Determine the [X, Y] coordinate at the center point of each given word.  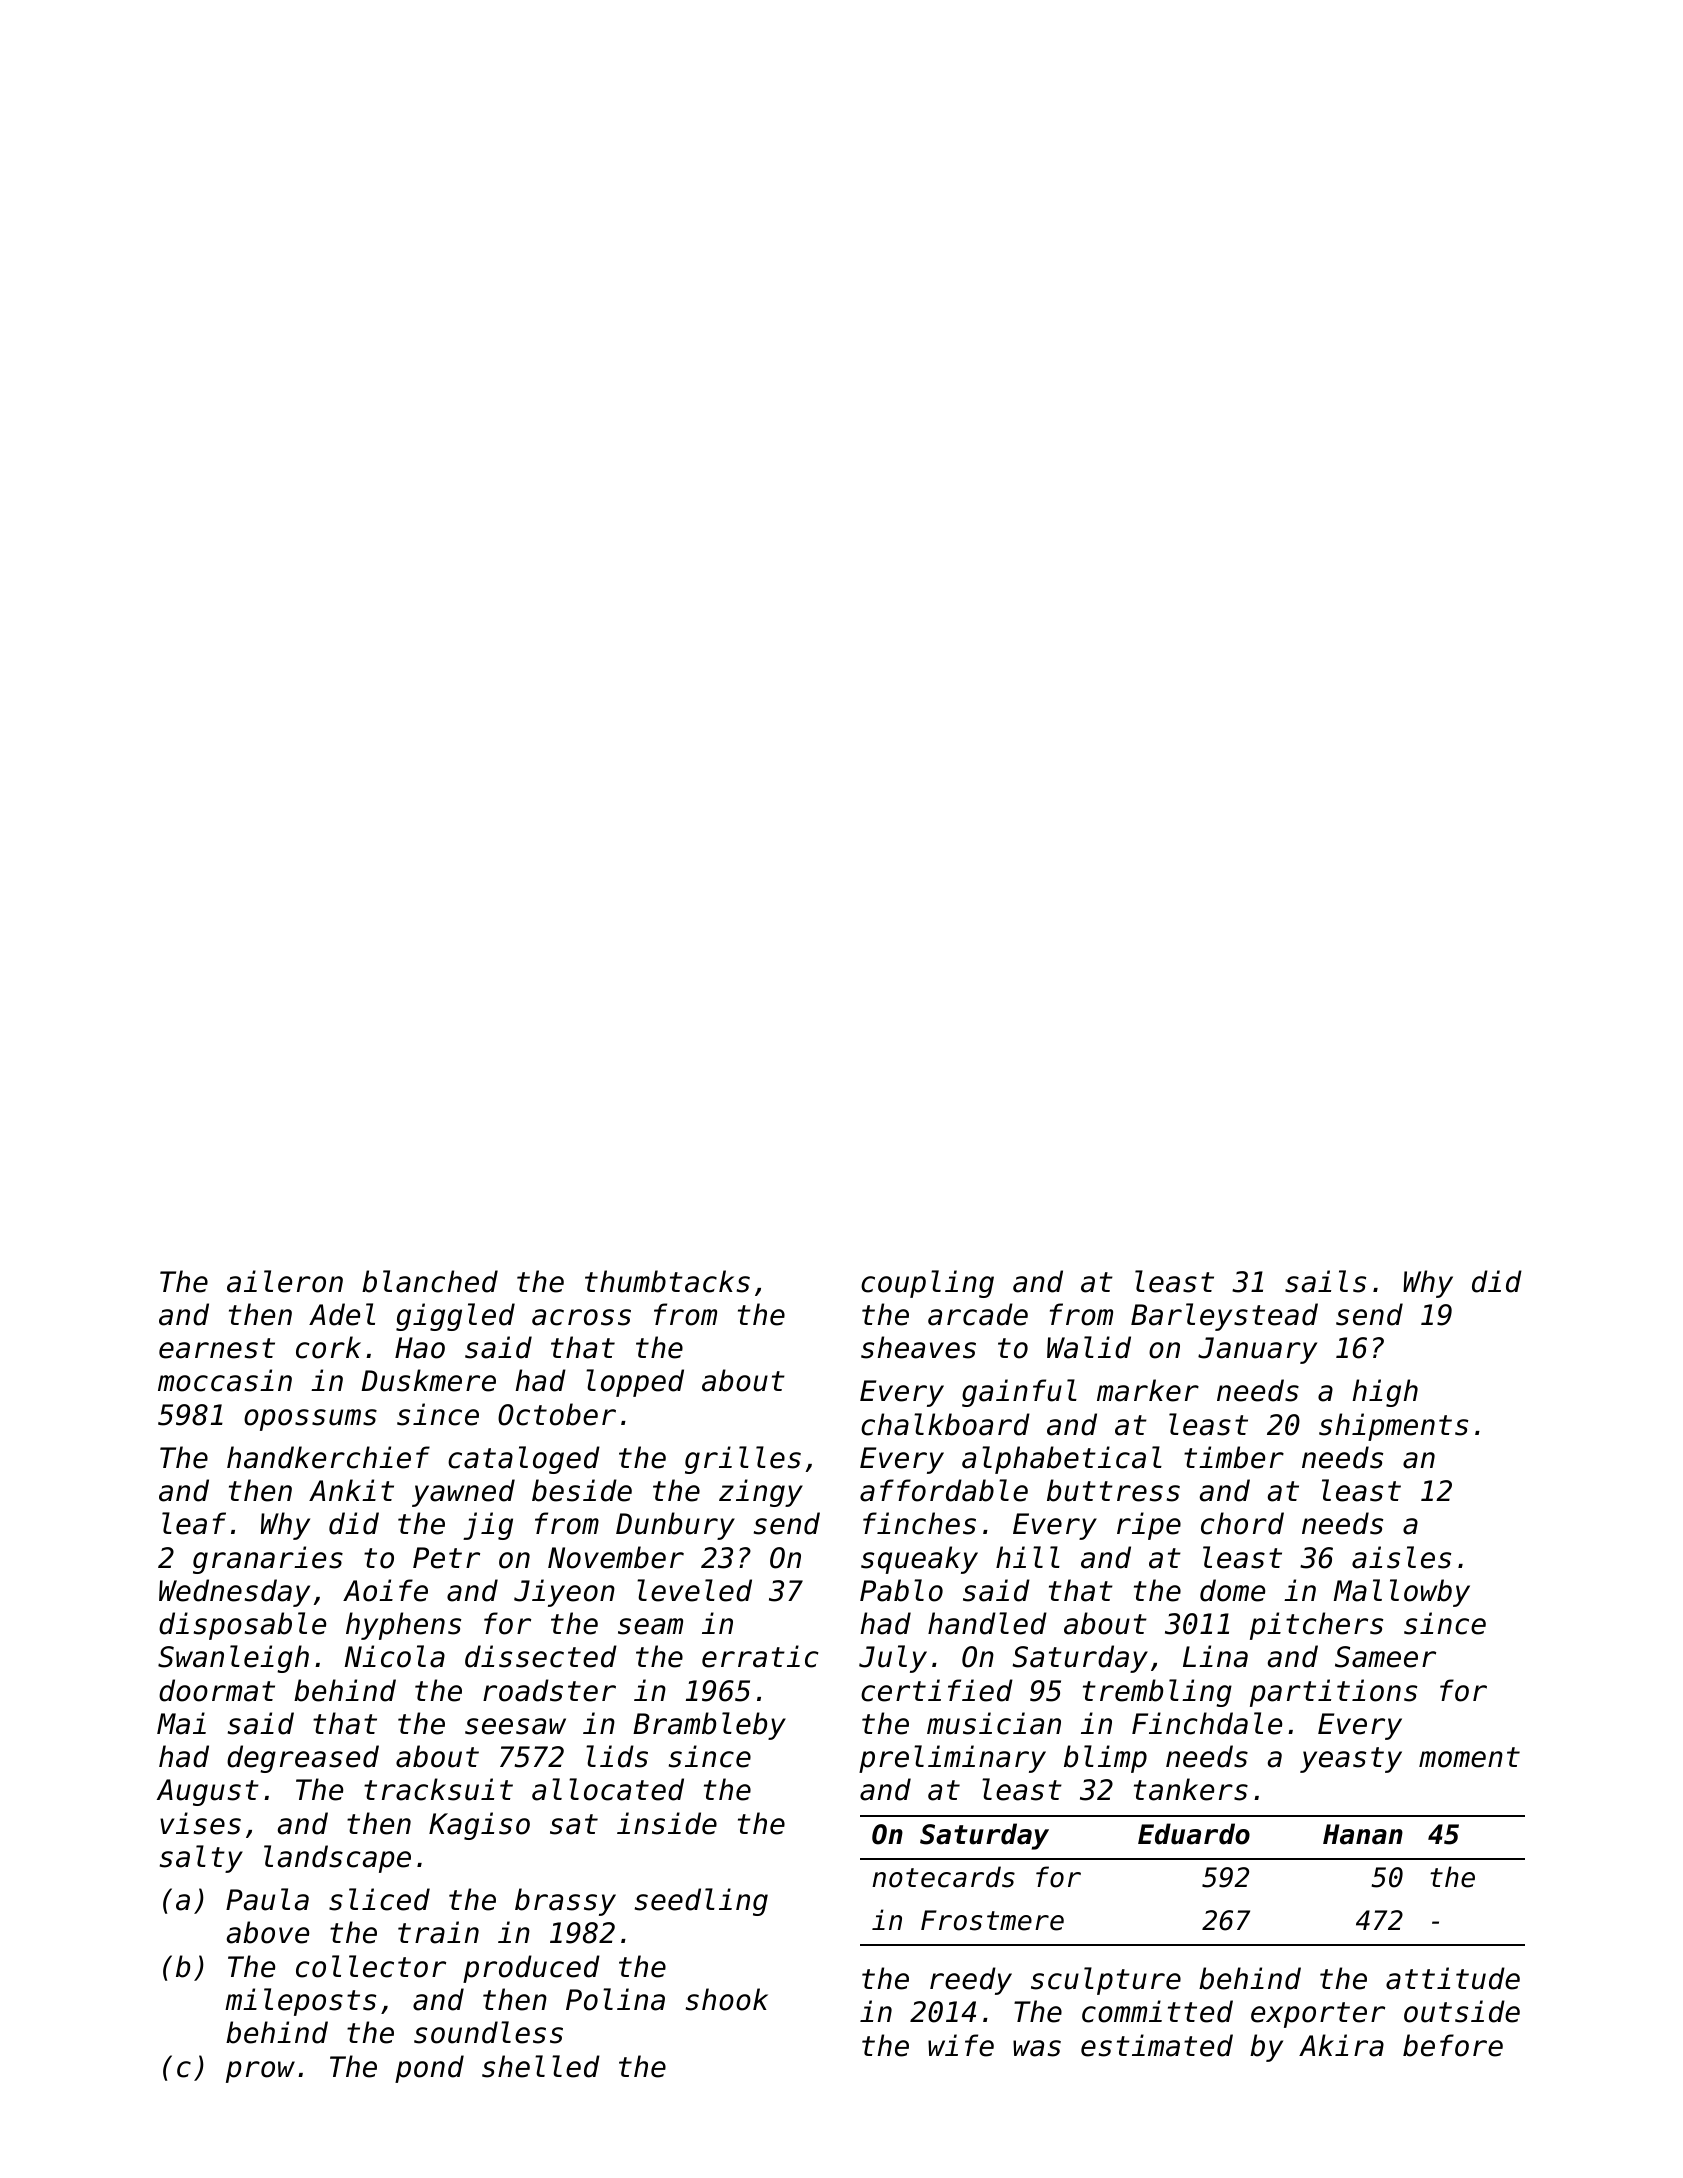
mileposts [300, 2002]
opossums [310, 1420]
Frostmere [992, 1920]
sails [1325, 1281]
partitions [1333, 1693]
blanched [430, 1281]
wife [961, 2045]
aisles [1401, 1557]
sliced [379, 1899]
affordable [944, 1490]
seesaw [515, 1726]
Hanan [1363, 1834]
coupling [927, 1284]
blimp [1105, 1759]
